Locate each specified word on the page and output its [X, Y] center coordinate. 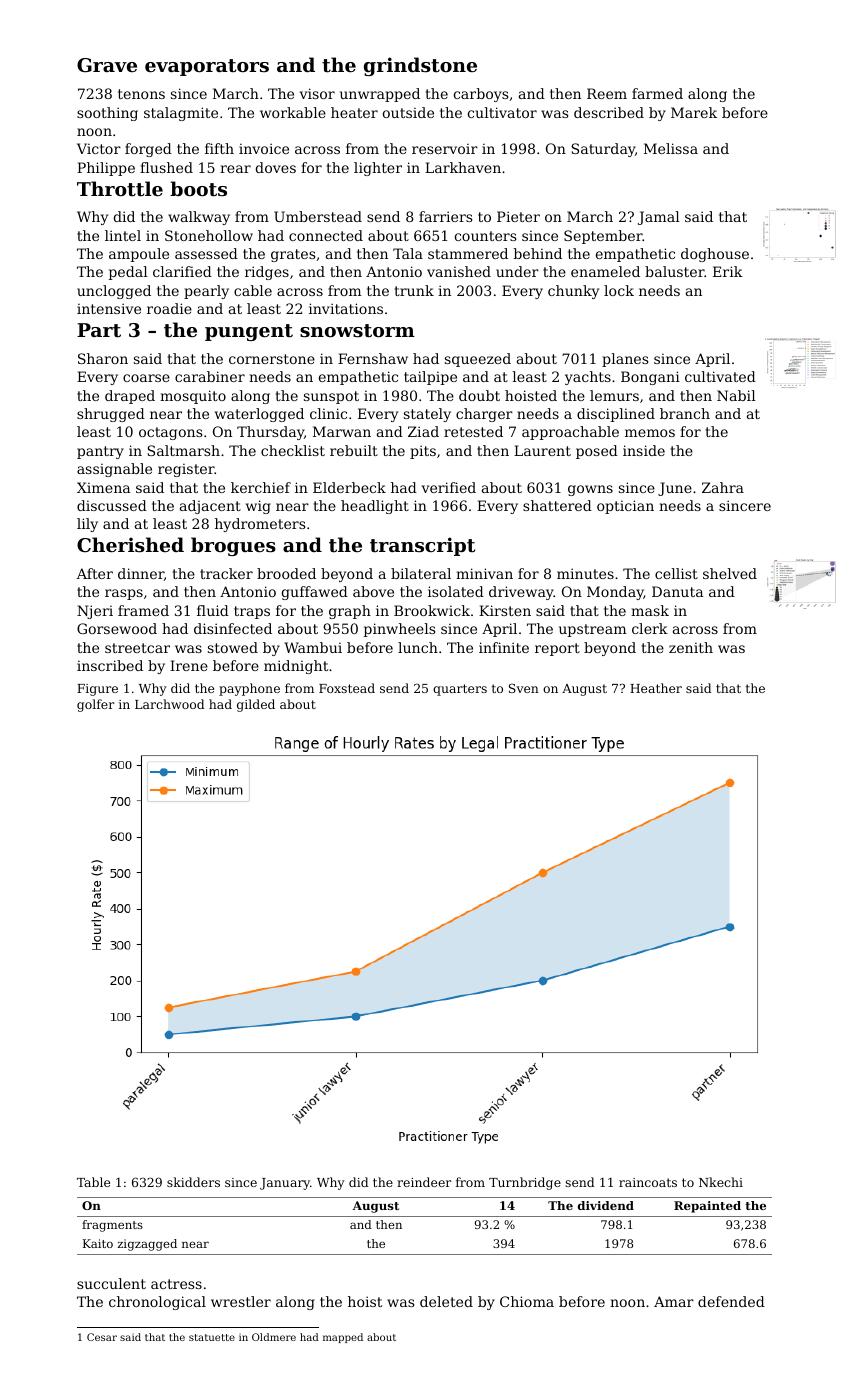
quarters [460, 690]
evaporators [207, 67]
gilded [256, 705]
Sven [524, 688]
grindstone [420, 66]
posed [597, 452]
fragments [112, 1226]
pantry [100, 452]
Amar [674, 1301]
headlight [375, 507]
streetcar [137, 648]
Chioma [527, 1301]
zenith [691, 647]
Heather [656, 688]
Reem [607, 93]
